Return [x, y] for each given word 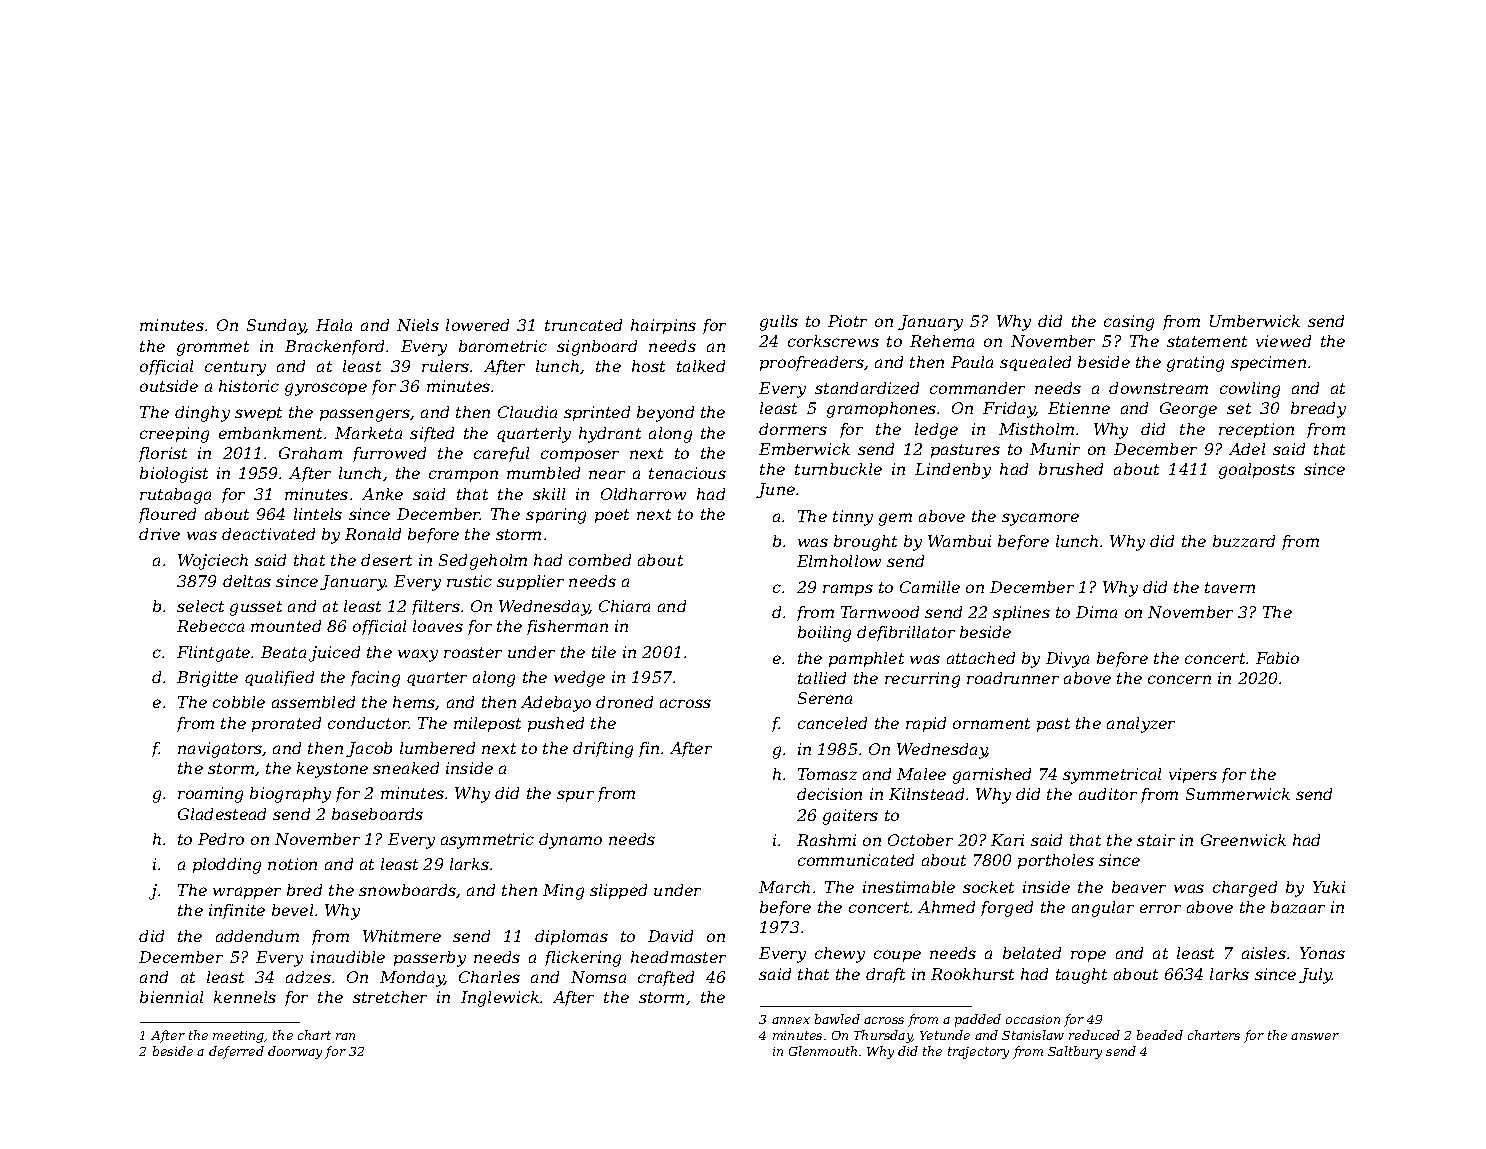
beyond [665, 414]
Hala [334, 325]
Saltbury [1075, 1052]
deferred [236, 1052]
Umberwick [1255, 321]
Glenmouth [823, 1051]
